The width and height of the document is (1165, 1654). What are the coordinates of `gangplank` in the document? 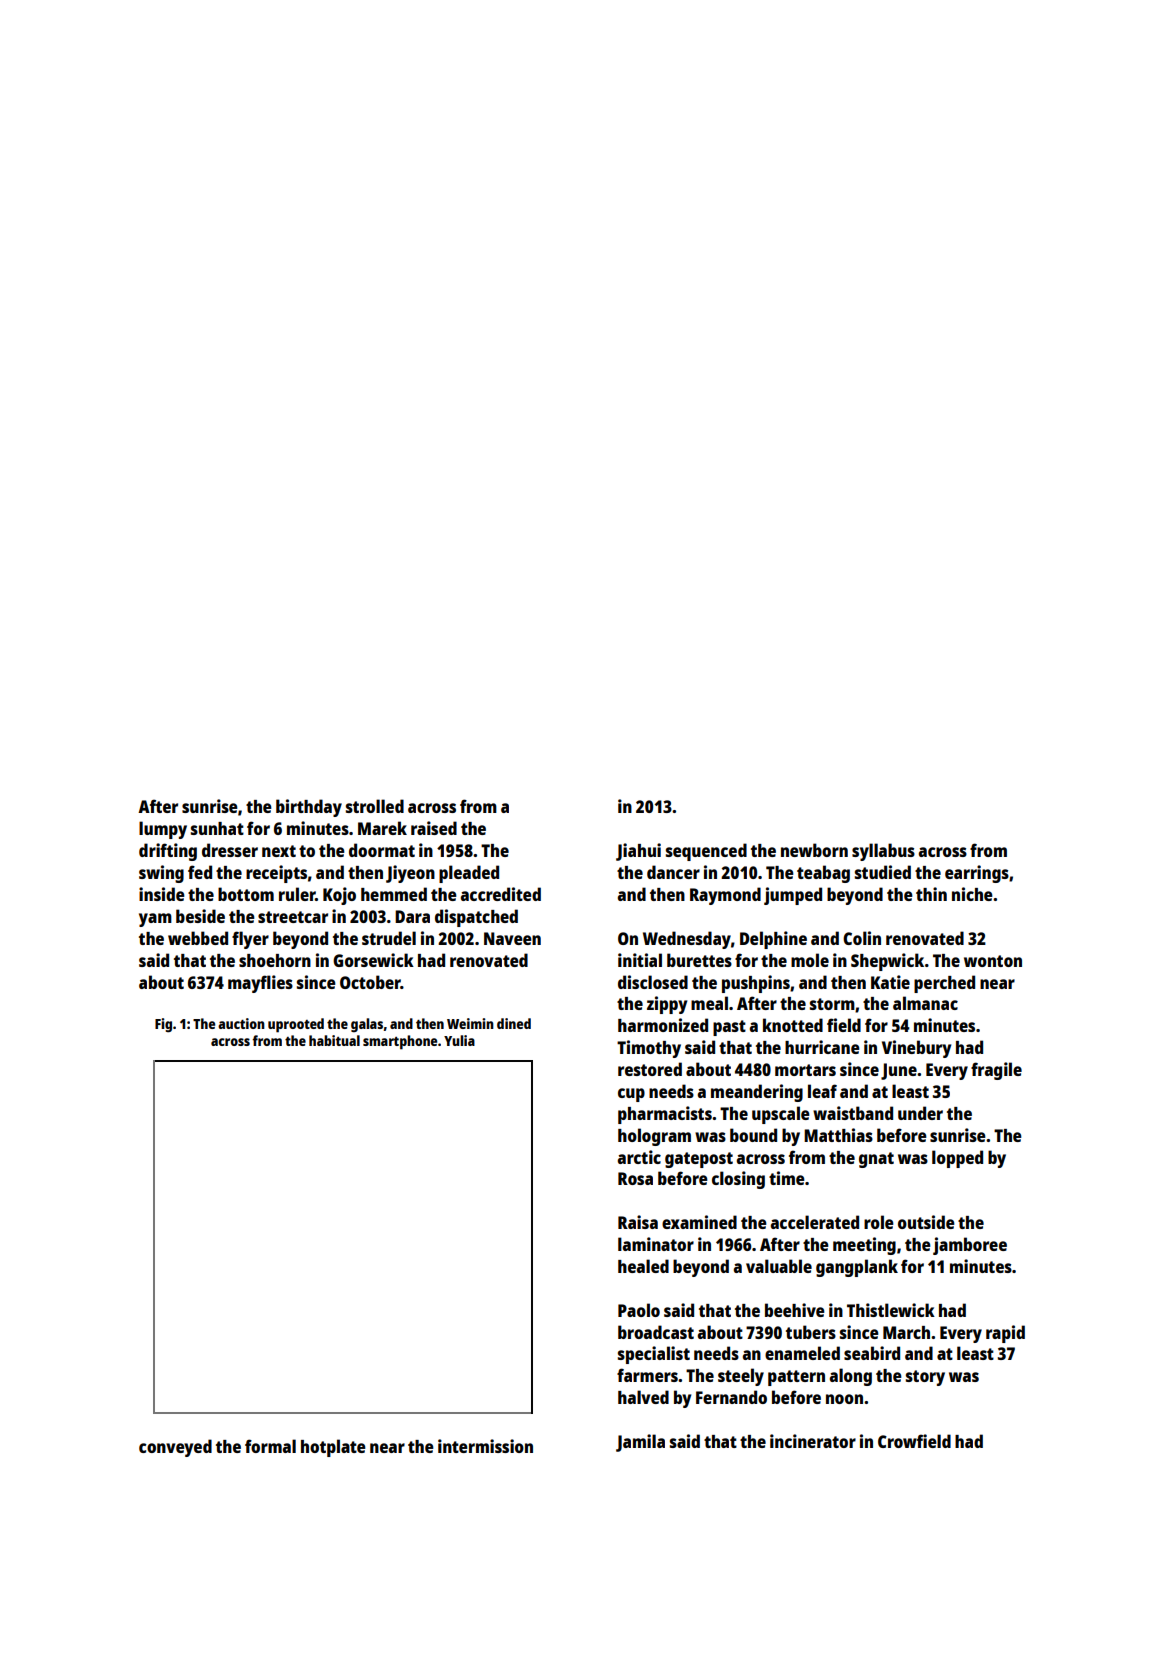 It's located at (857, 1268).
